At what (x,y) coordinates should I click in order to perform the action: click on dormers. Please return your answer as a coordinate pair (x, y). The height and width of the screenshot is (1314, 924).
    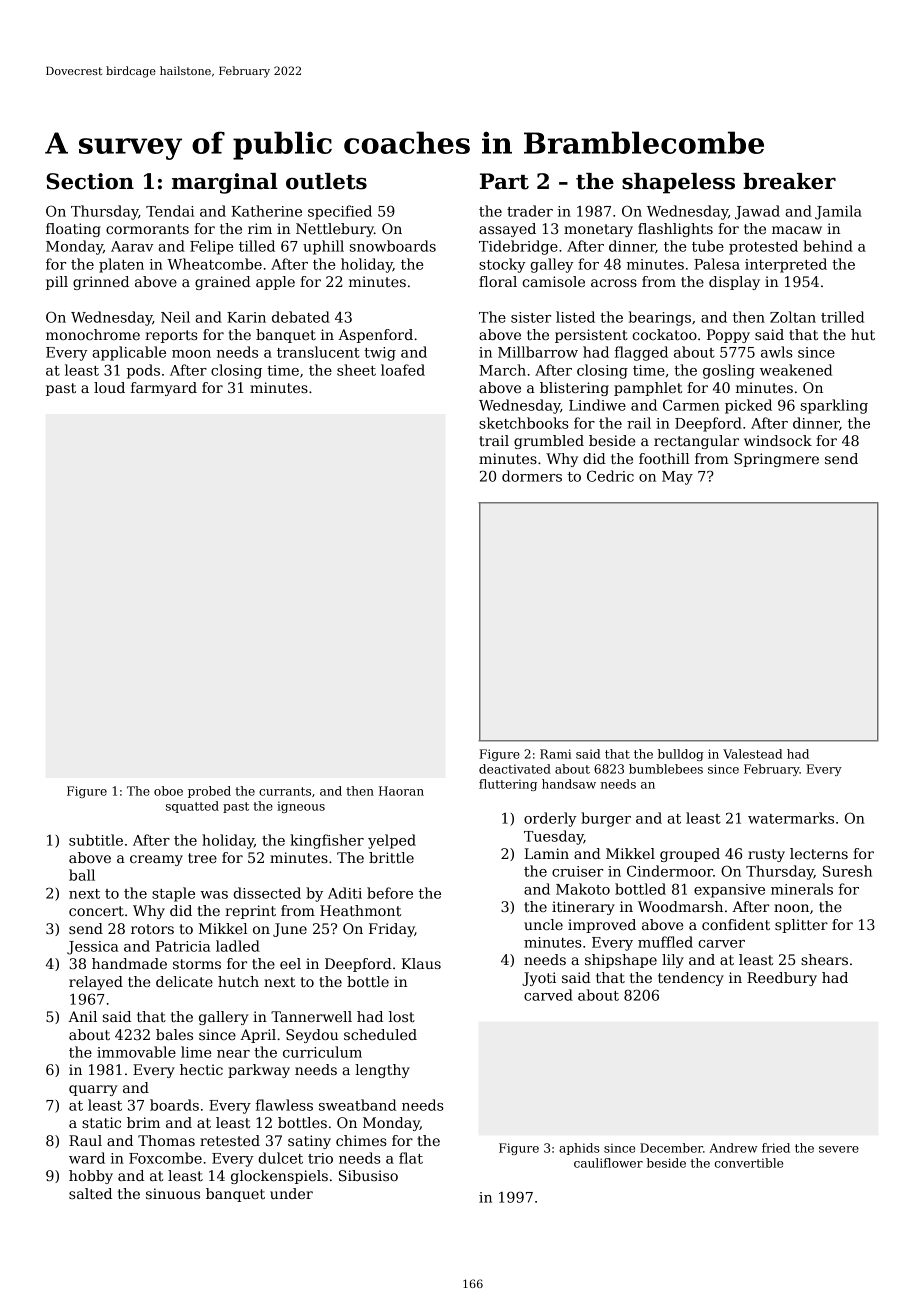
    Looking at the image, I should click on (532, 476).
